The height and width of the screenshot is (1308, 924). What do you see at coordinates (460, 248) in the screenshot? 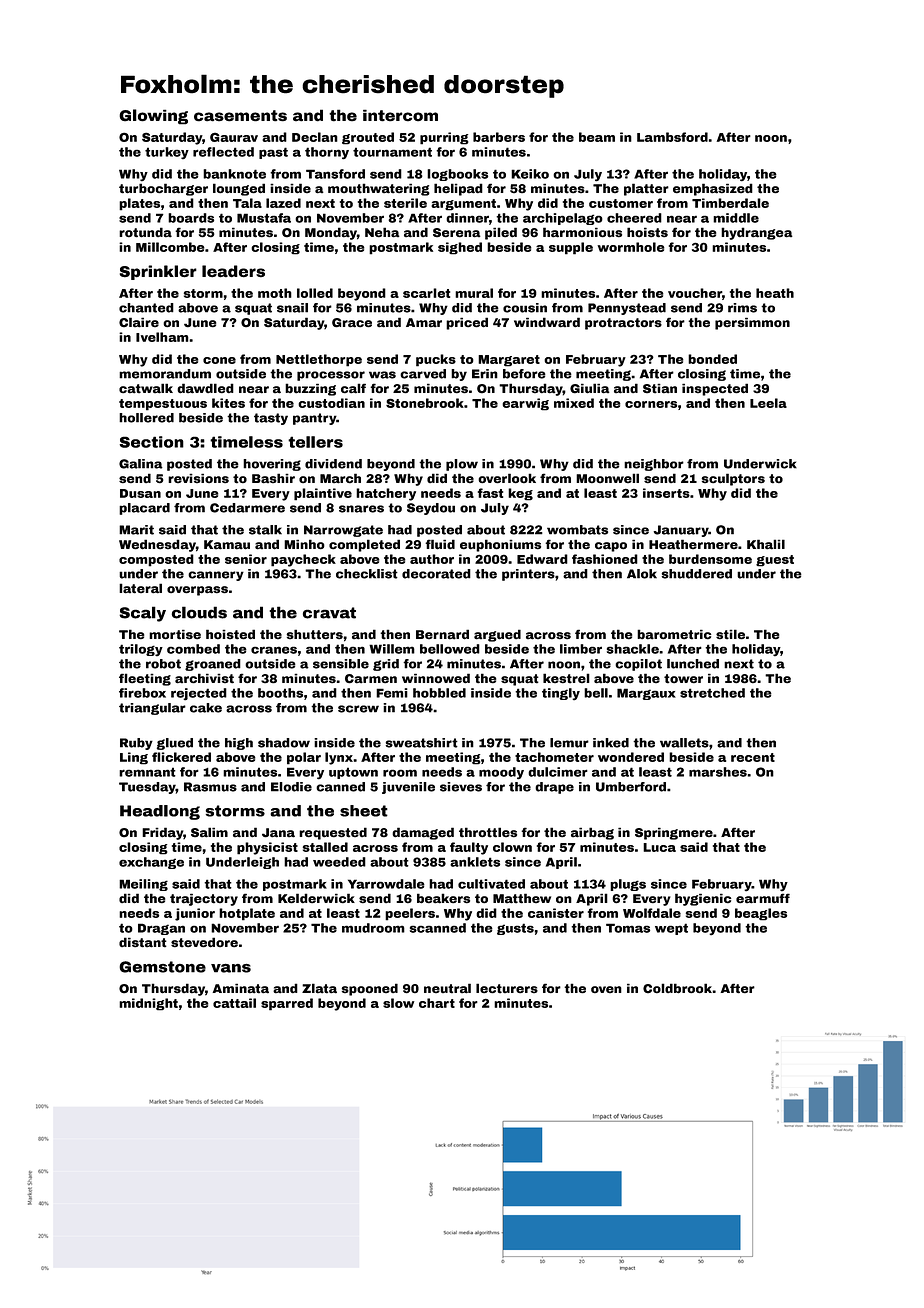
I see `sighed` at bounding box center [460, 248].
